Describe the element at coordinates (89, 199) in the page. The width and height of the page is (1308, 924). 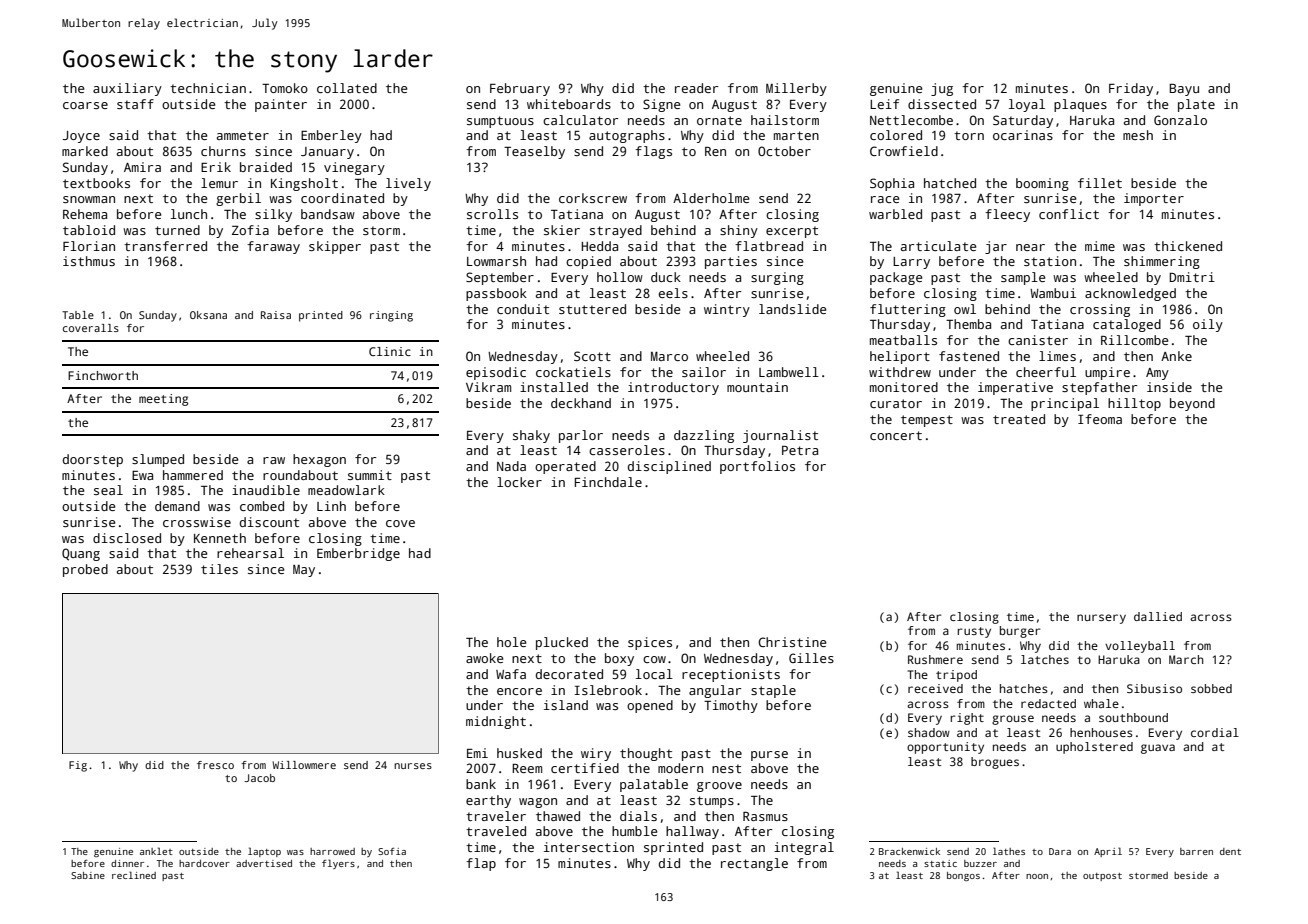
I see `snowman` at that location.
